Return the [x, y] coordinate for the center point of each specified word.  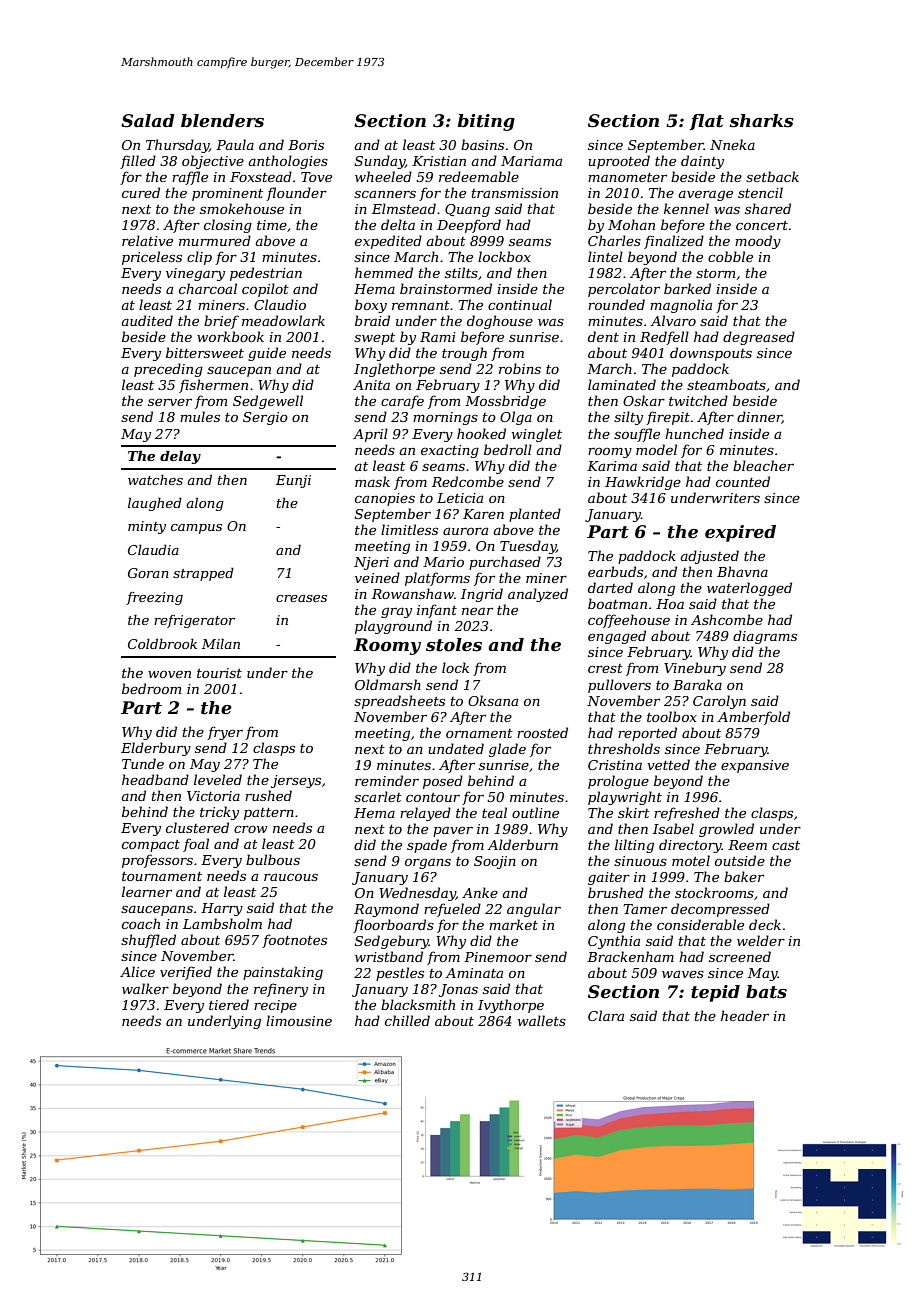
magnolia [681, 306]
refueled [452, 910]
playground [393, 627]
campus [196, 529]
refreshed [687, 814]
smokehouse [242, 208]
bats [766, 992]
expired [740, 533]
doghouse [500, 322]
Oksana [493, 700]
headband [155, 779]
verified [186, 973]
